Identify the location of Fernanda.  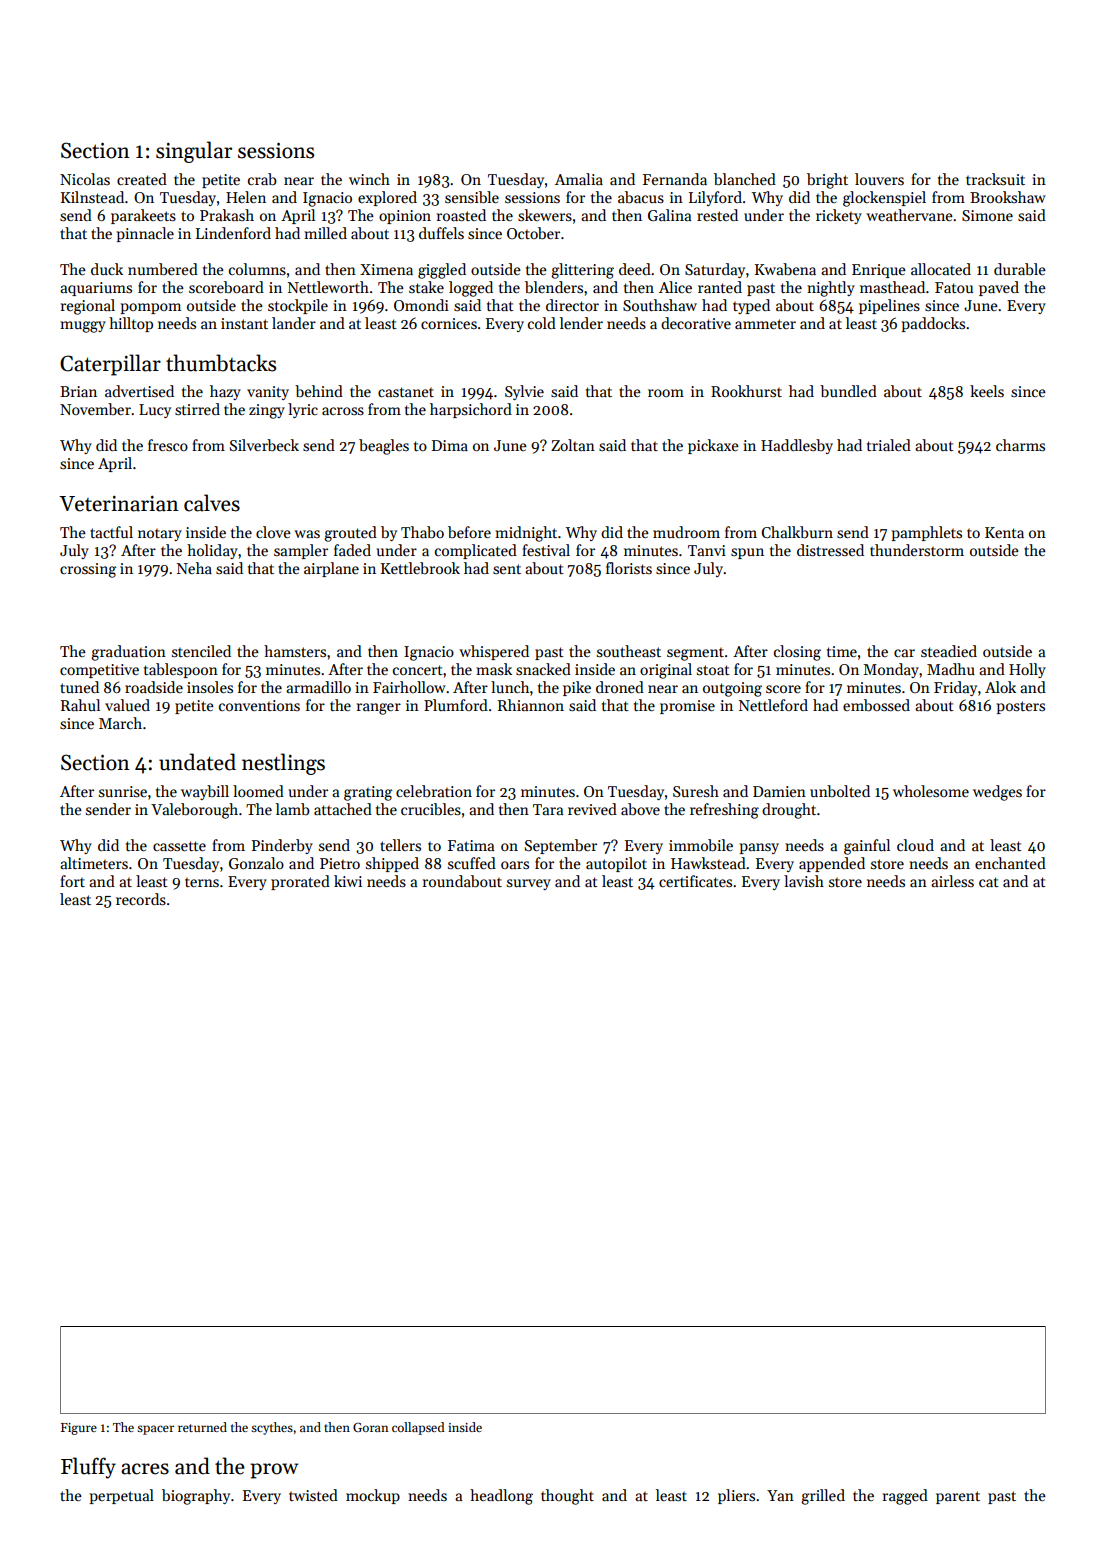
(675, 179).
